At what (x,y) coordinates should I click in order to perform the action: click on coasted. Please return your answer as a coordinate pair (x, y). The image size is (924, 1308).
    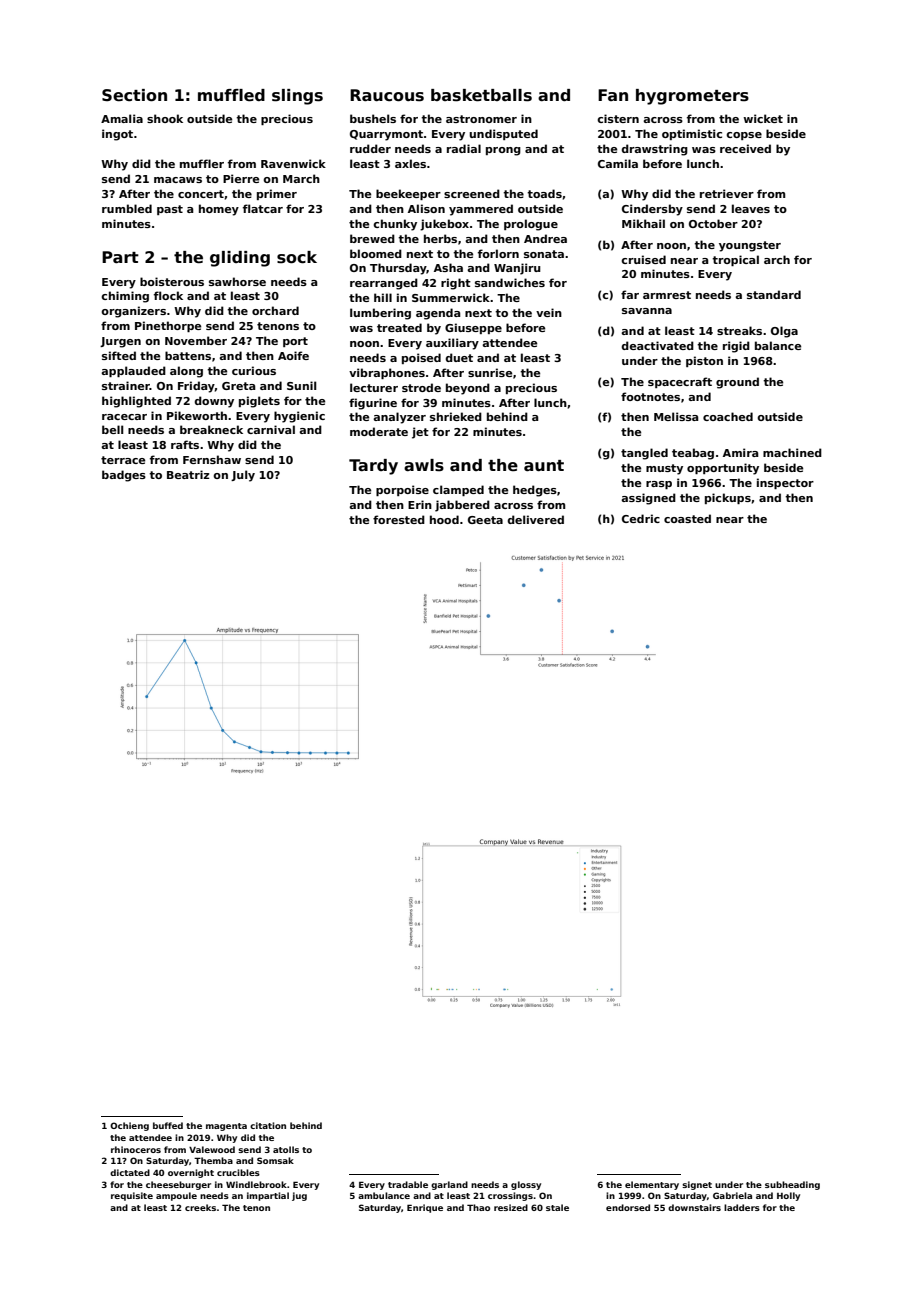
    Looking at the image, I should click on (687, 518).
